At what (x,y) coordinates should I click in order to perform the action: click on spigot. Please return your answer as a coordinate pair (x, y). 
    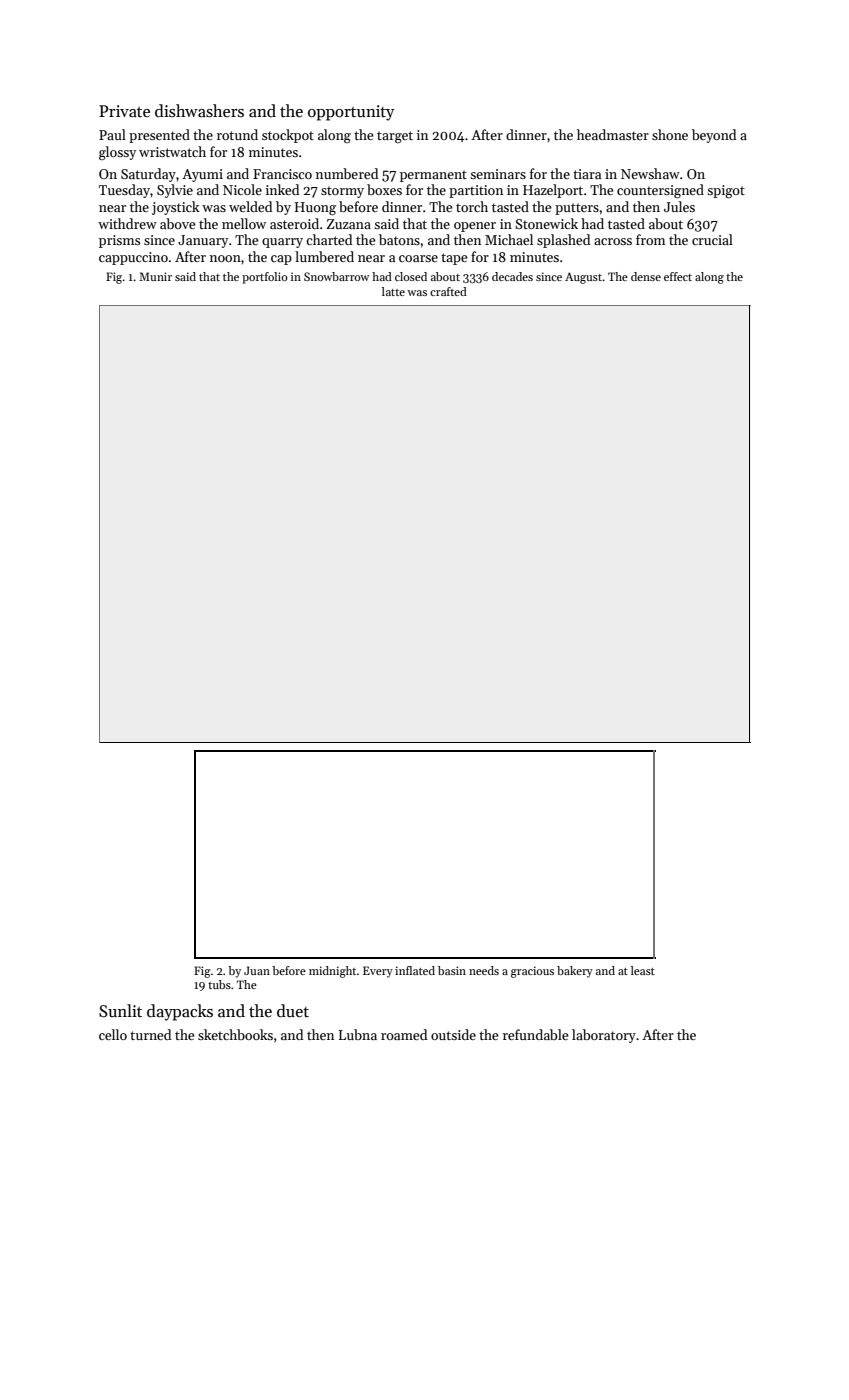
    Looking at the image, I should click on (726, 191).
